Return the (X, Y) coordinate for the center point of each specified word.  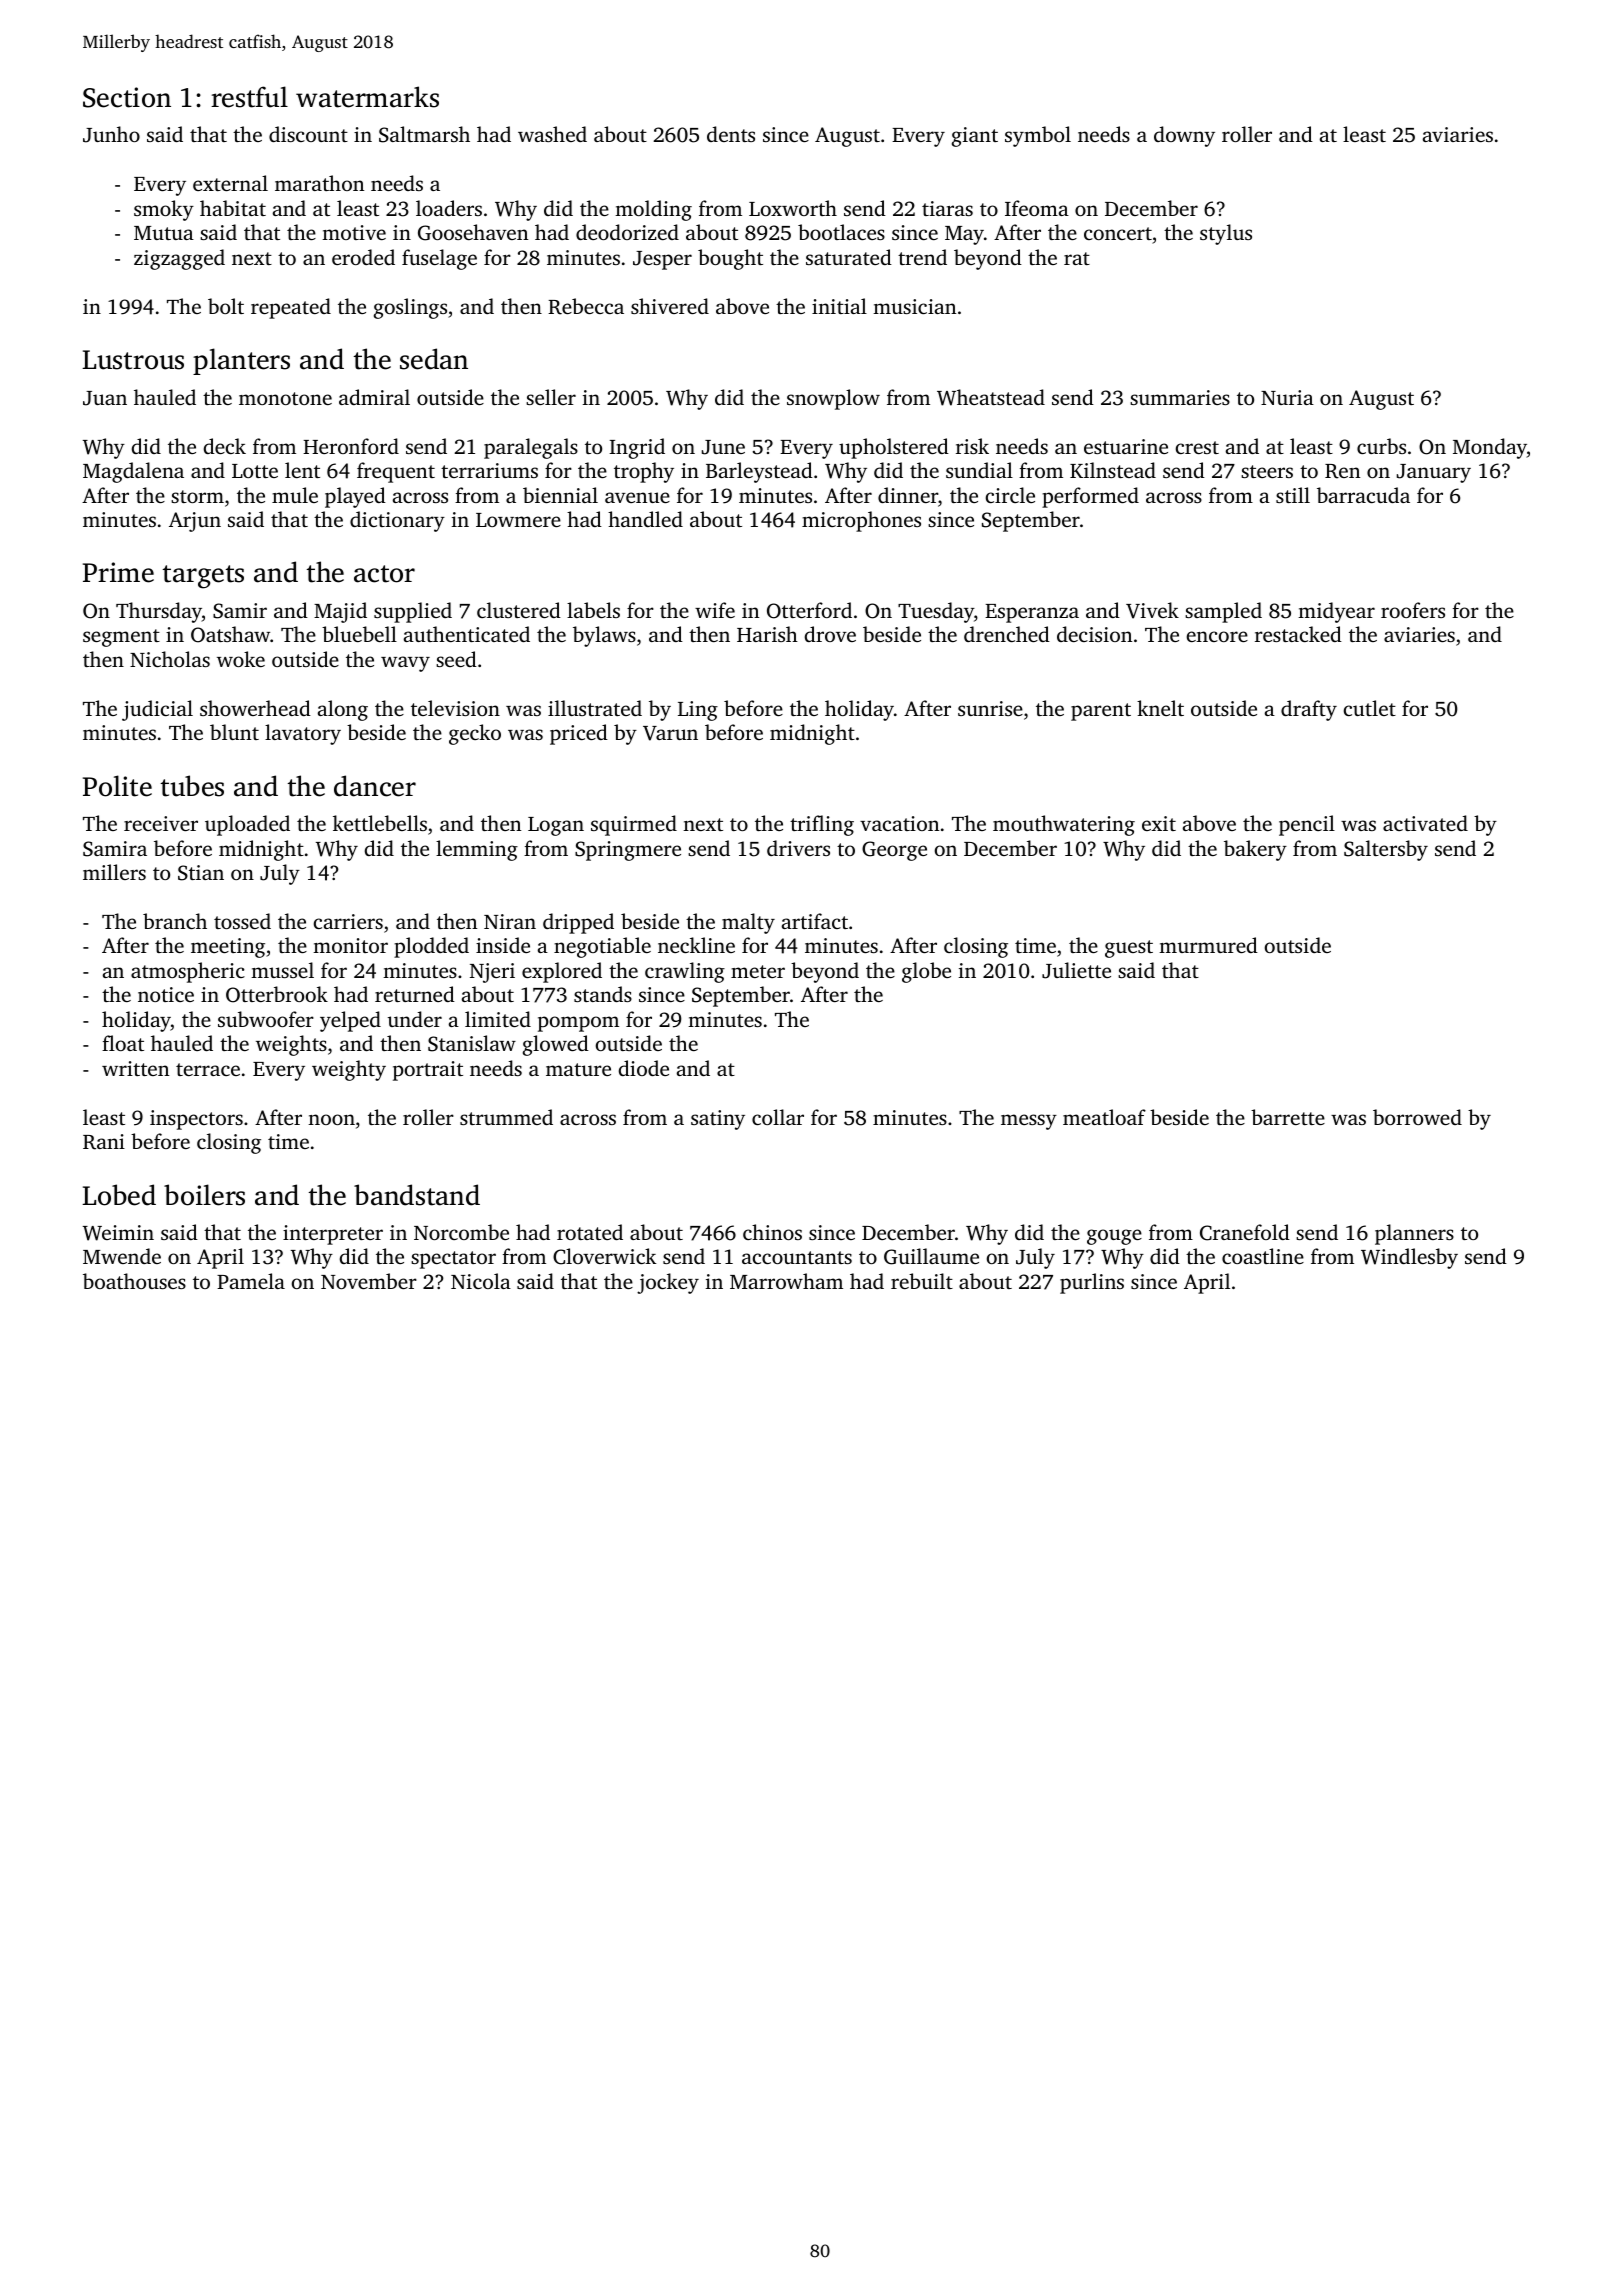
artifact (815, 921)
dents (731, 134)
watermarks (367, 97)
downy (1184, 136)
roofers (1413, 610)
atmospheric (188, 972)
